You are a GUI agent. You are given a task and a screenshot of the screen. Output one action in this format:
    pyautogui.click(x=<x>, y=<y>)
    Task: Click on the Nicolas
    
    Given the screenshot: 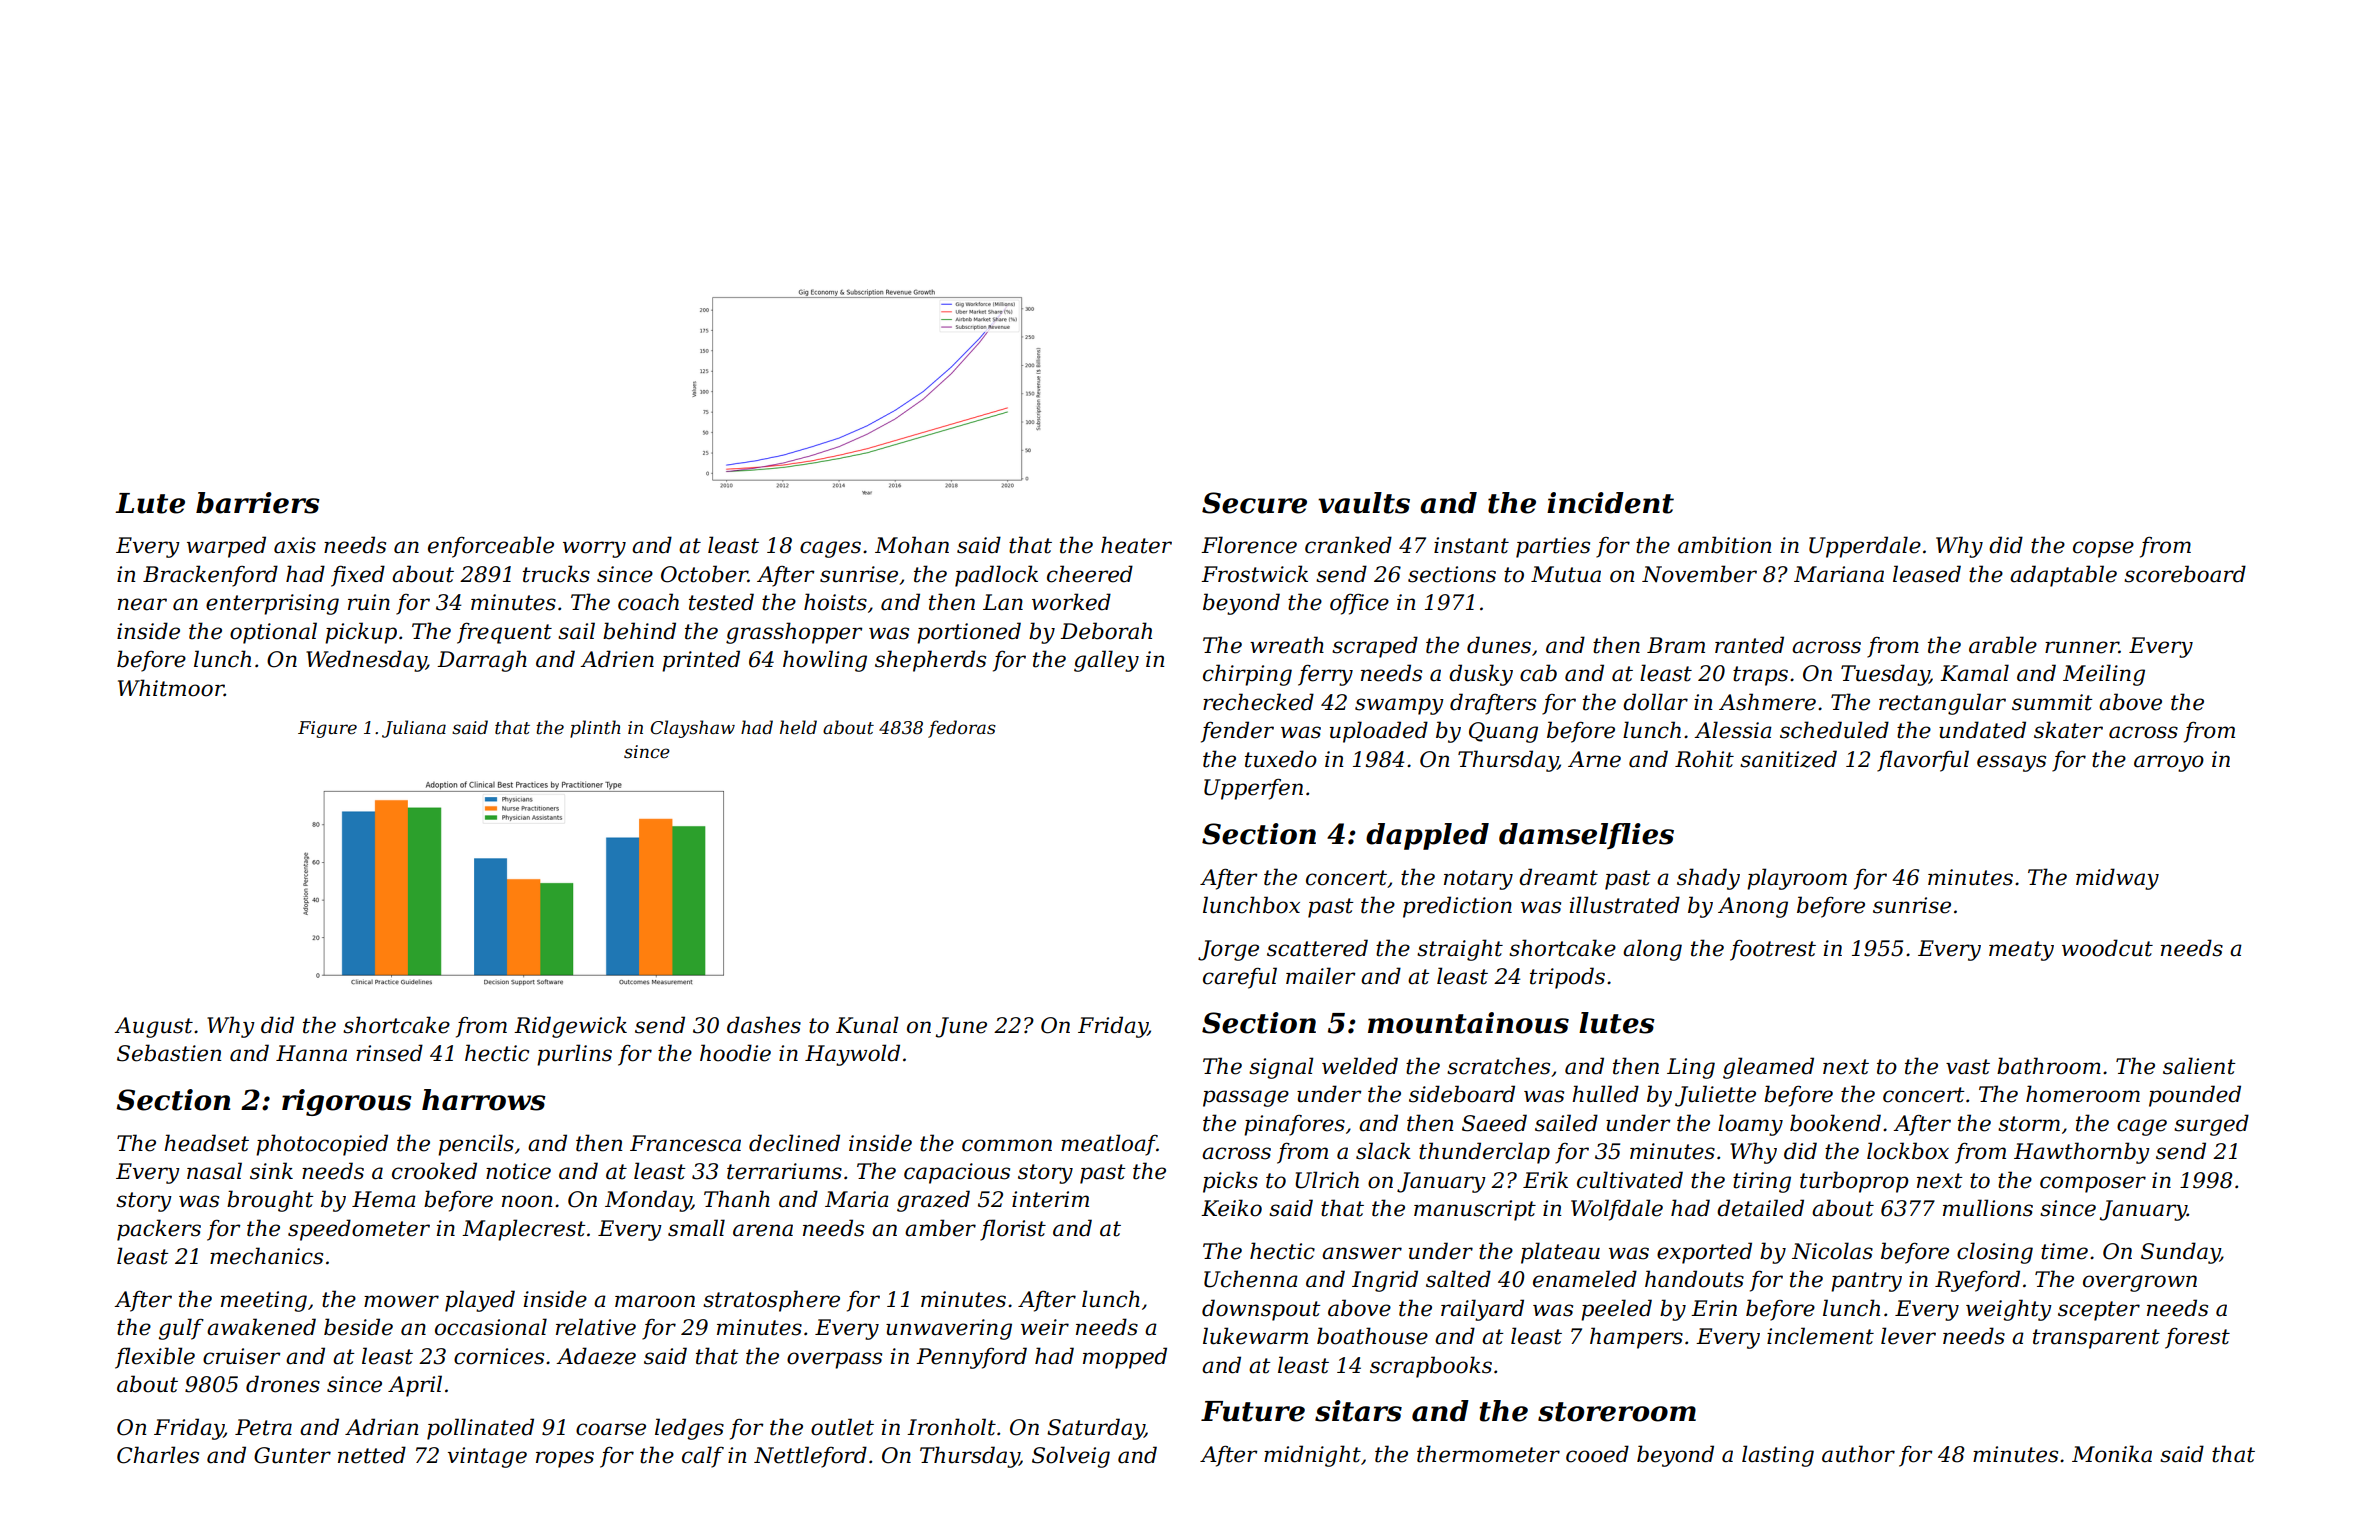 What is the action you would take?
    pyautogui.click(x=1832, y=1251)
